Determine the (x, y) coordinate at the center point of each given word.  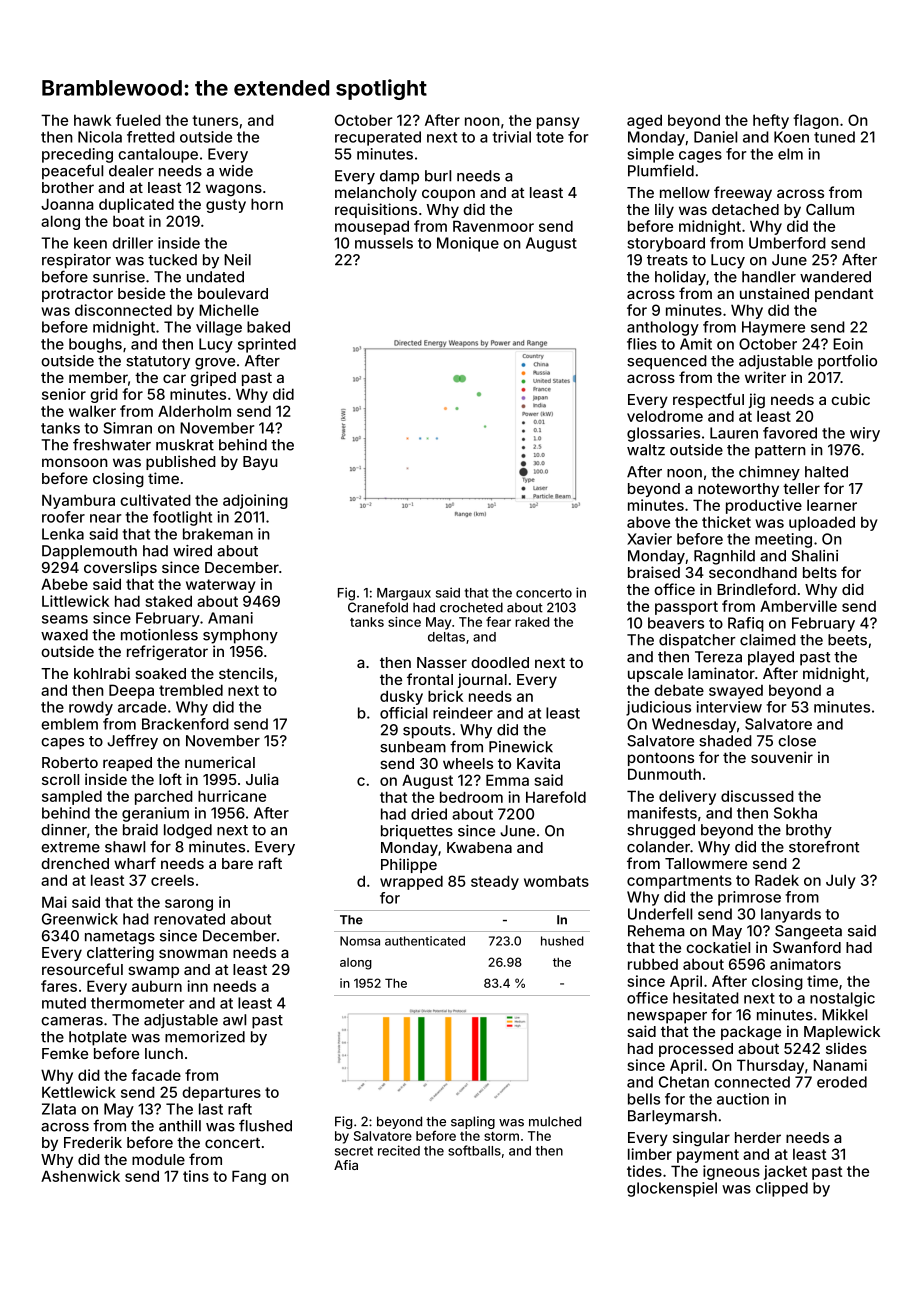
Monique (468, 244)
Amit (696, 344)
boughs (95, 345)
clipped (782, 1189)
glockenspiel (672, 1189)
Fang (249, 1177)
